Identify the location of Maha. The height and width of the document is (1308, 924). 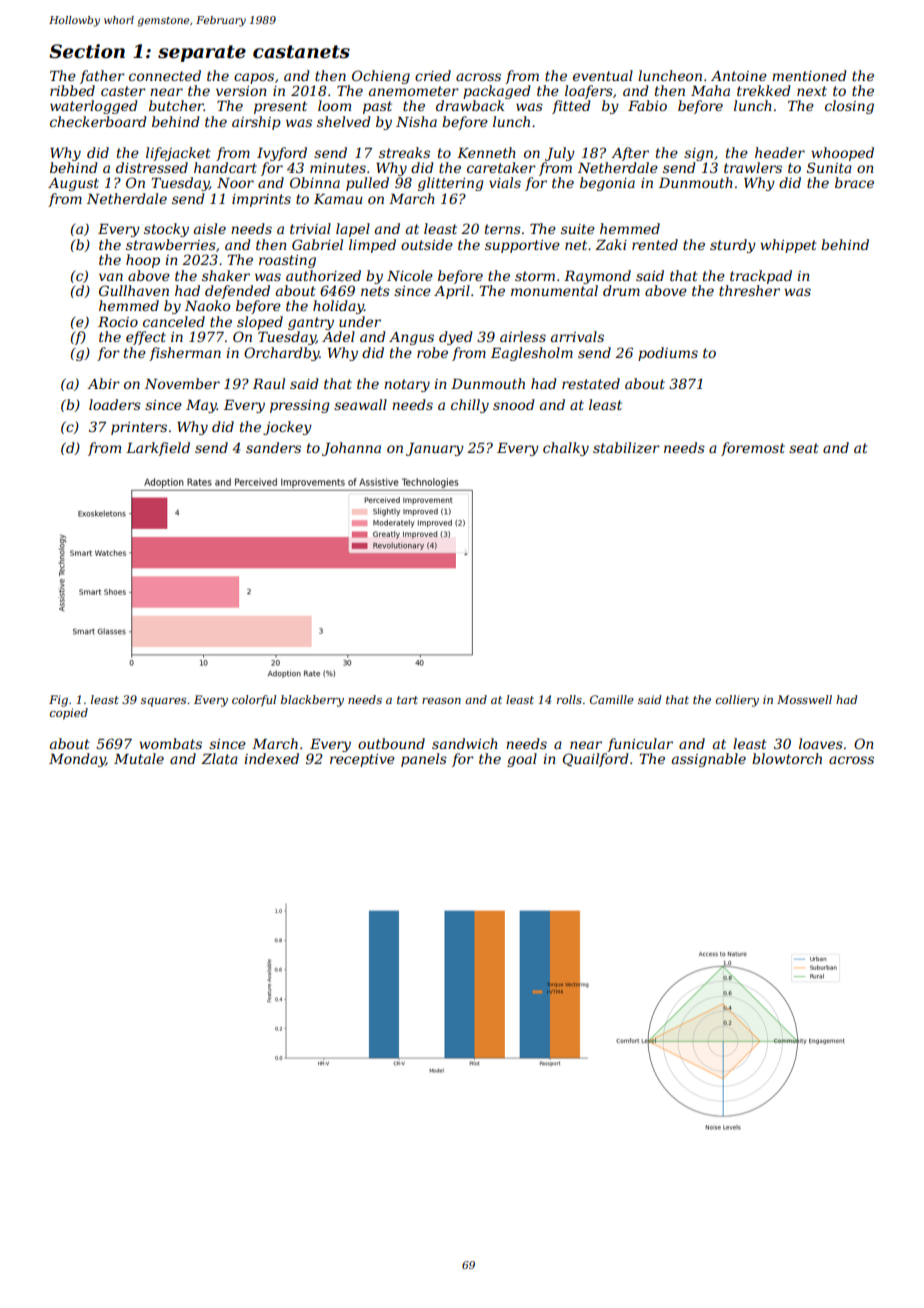
(710, 90).
